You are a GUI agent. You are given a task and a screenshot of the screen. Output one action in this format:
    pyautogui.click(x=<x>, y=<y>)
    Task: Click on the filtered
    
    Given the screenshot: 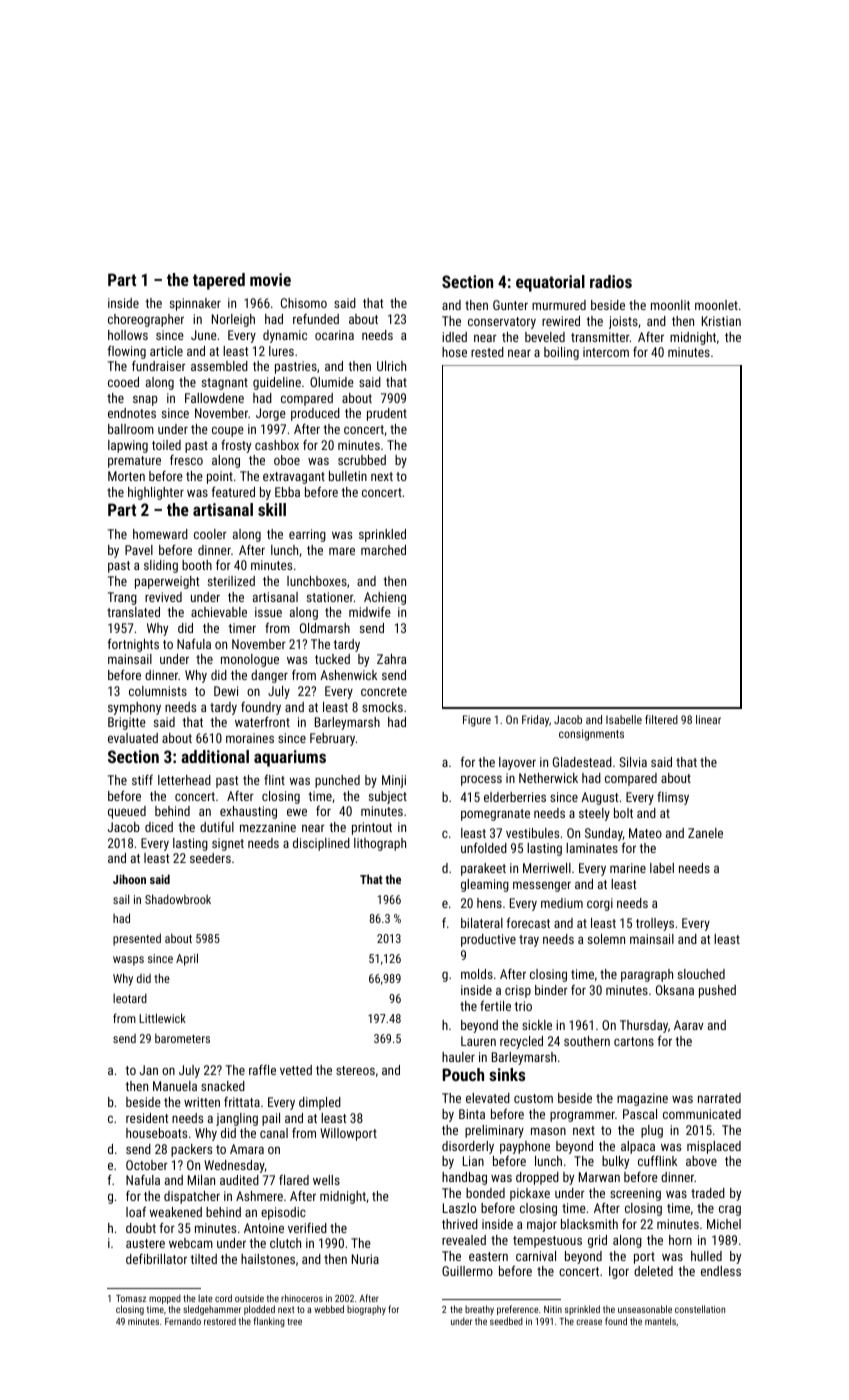 What is the action you would take?
    pyautogui.click(x=661, y=719)
